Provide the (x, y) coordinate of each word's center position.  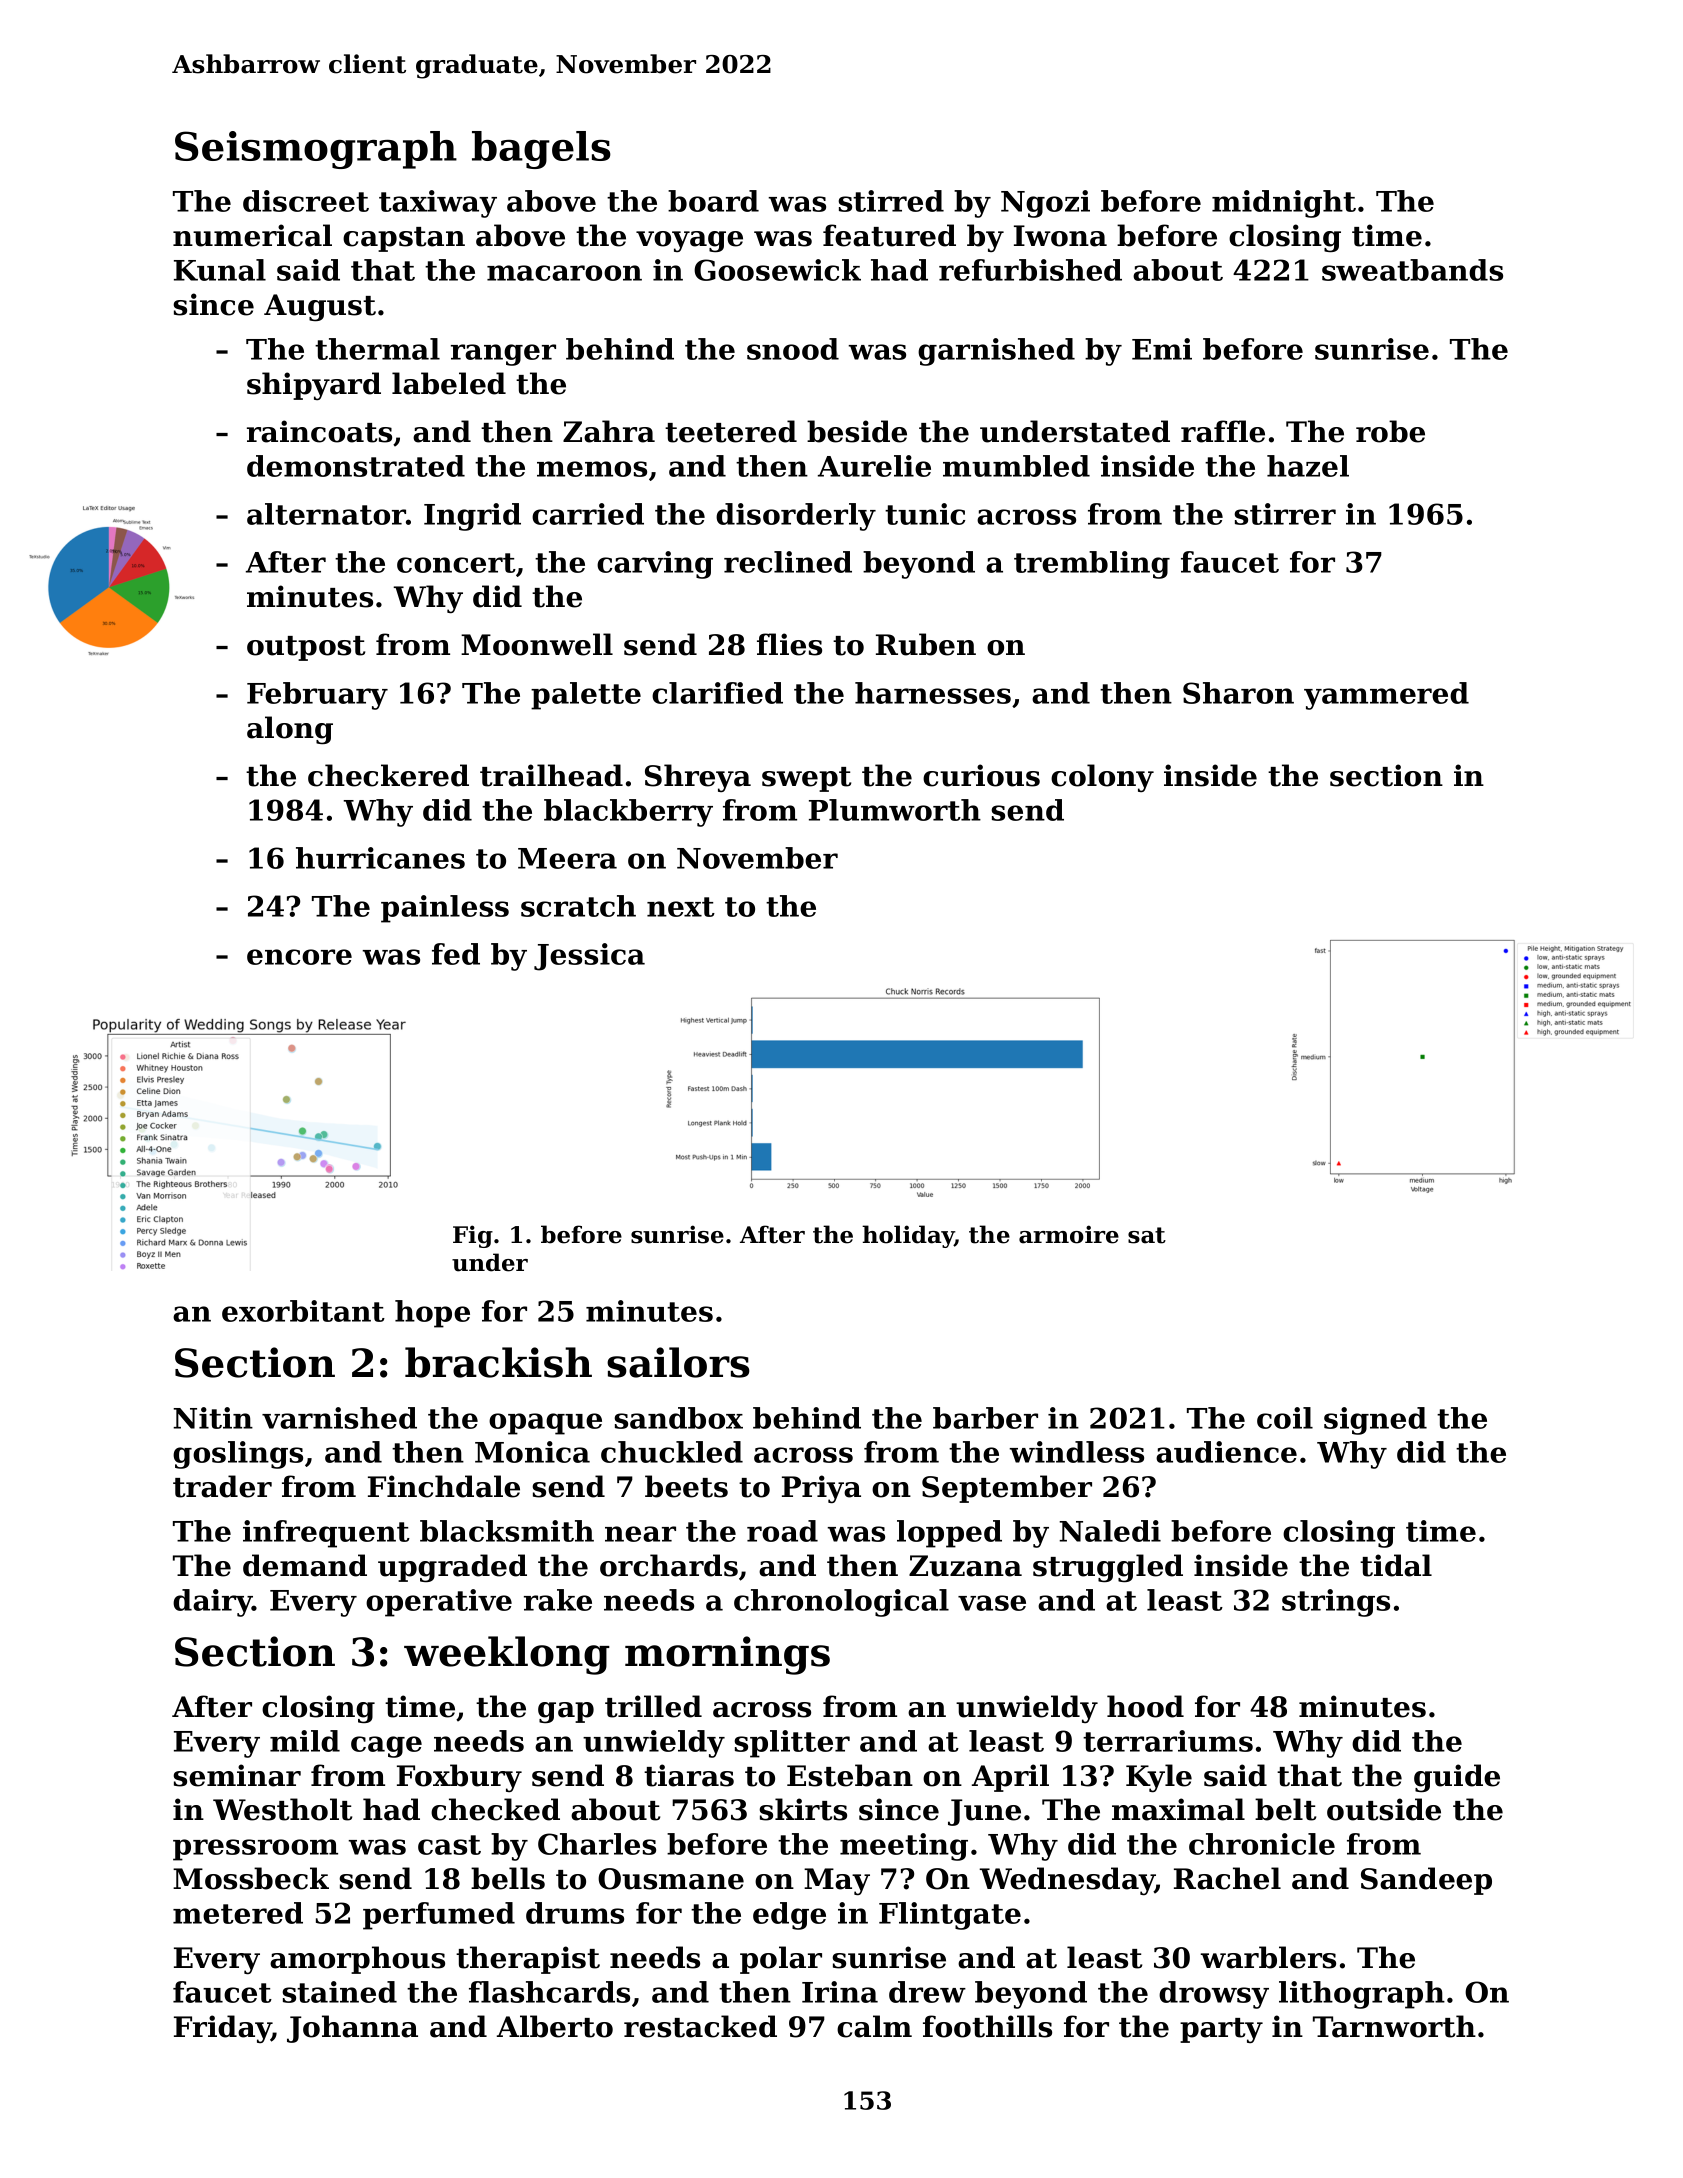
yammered (1386, 696)
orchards (669, 1565)
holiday (908, 1236)
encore (299, 957)
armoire (1069, 1234)
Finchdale (444, 1486)
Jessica (589, 957)
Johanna (352, 2029)
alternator (326, 514)
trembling (1092, 565)
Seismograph (316, 150)
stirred (891, 201)
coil (1285, 1418)
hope (432, 1314)
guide (1457, 1778)
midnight (1284, 204)
